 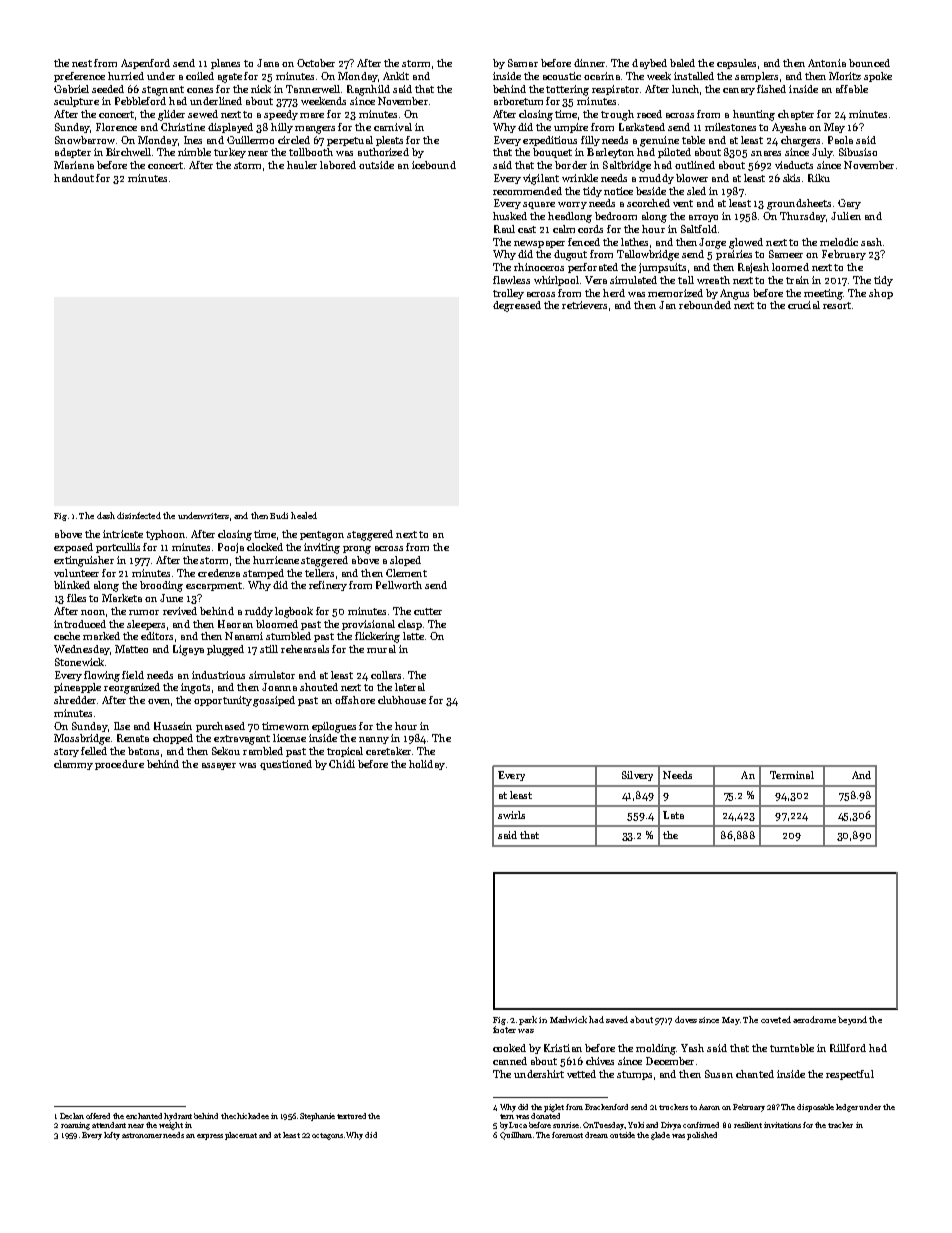 What do you see at coordinates (82, 63) in the screenshot?
I see `nest` at bounding box center [82, 63].
